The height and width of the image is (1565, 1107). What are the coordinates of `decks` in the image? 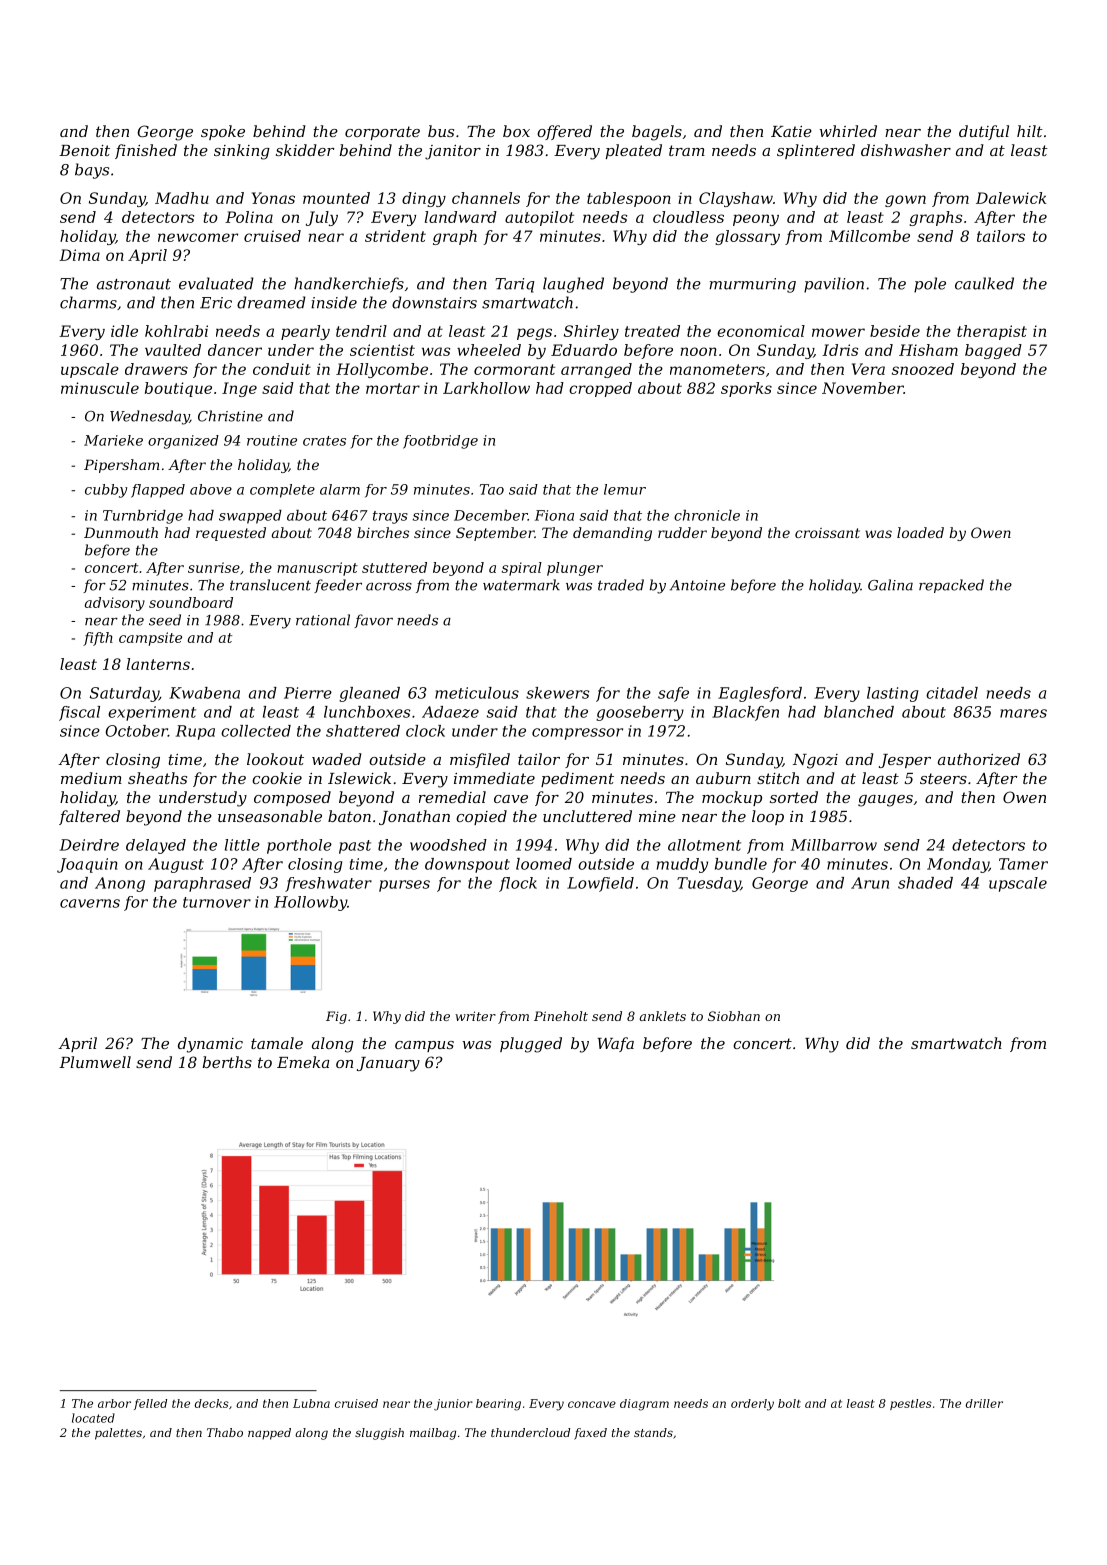 It's located at (212, 1403).
